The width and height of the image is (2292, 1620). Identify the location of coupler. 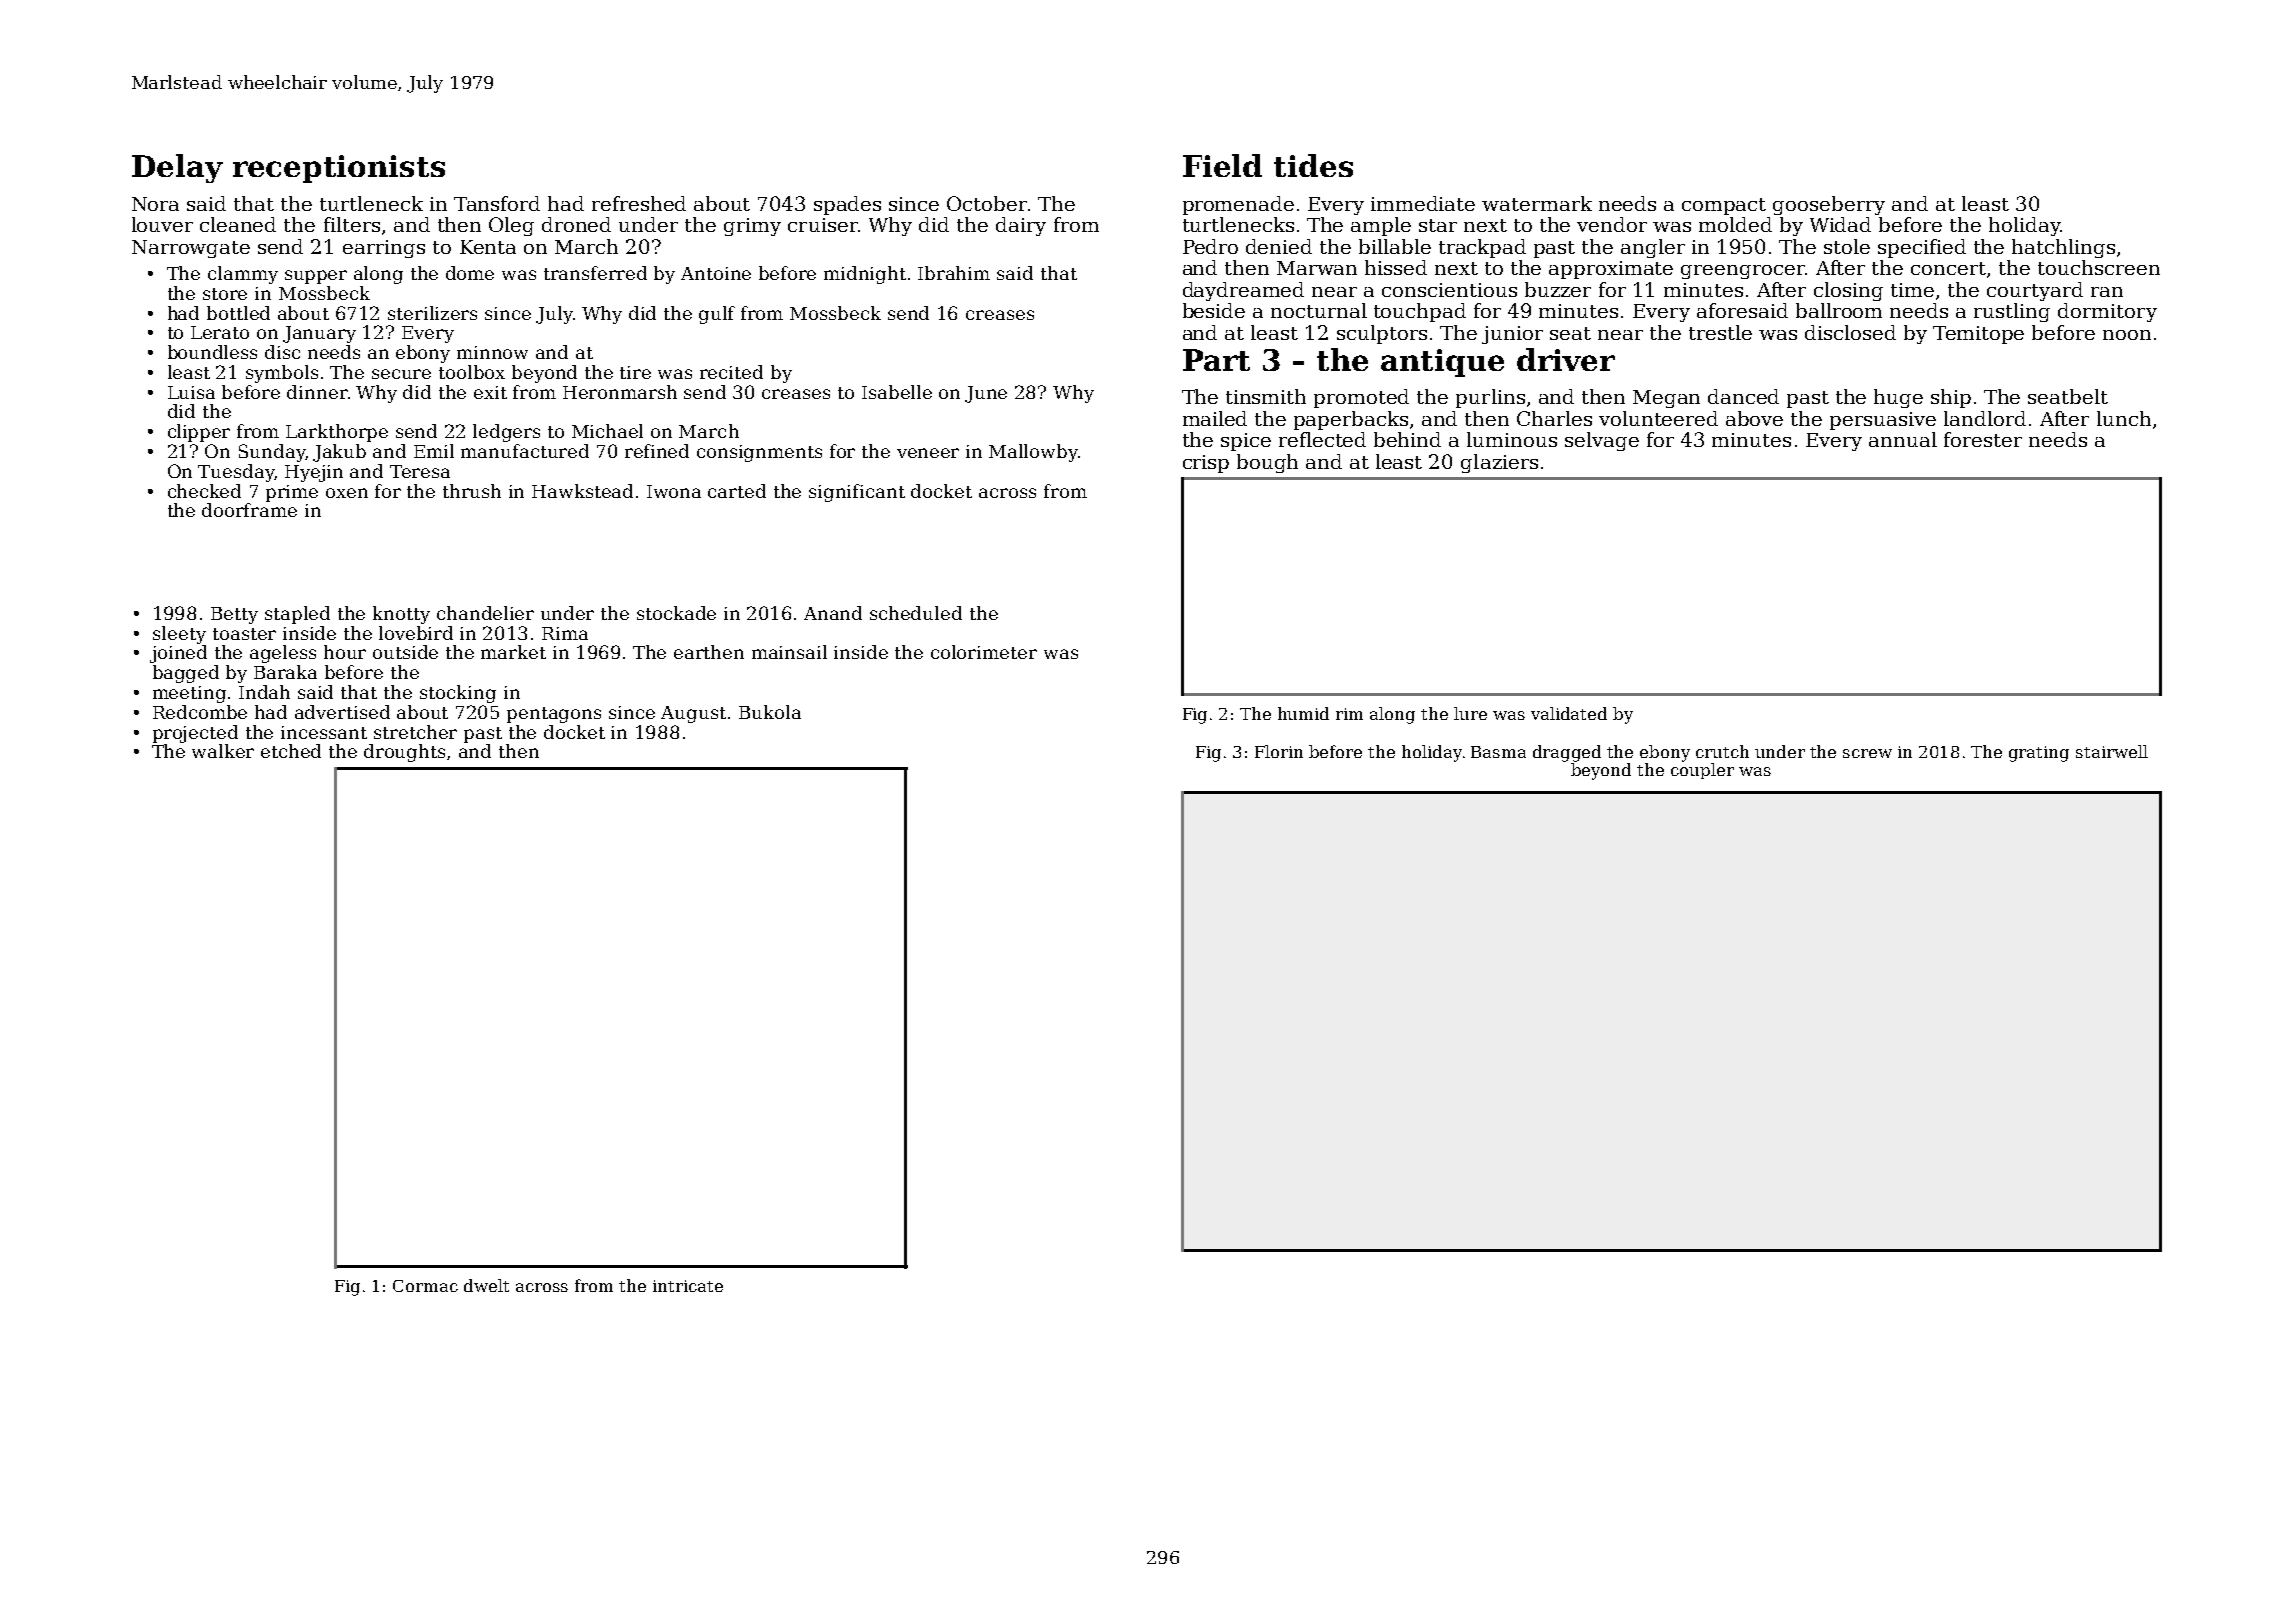
(1702, 771).
